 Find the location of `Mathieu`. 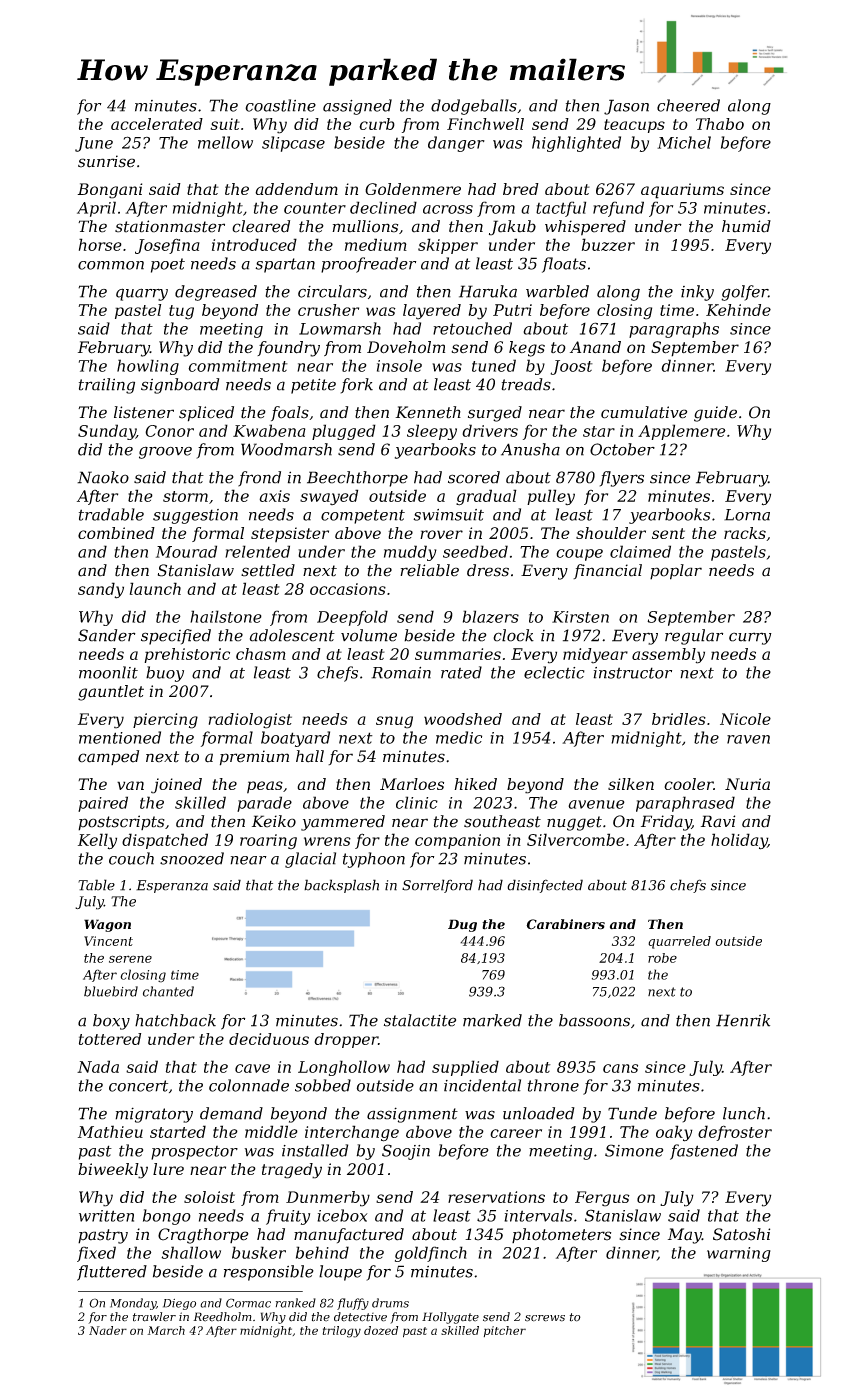

Mathieu is located at coordinates (110, 1131).
